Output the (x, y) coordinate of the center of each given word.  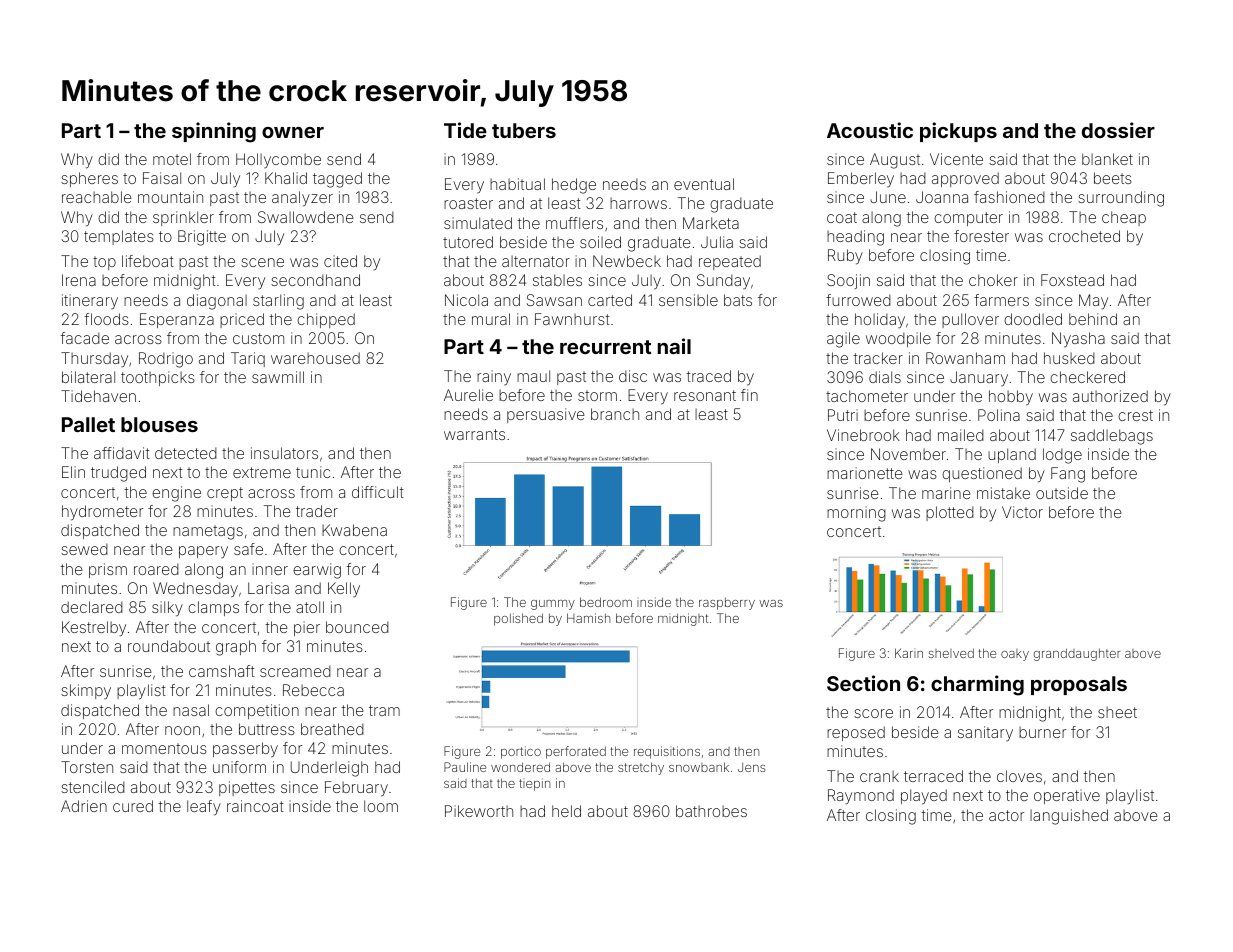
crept (225, 494)
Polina (999, 415)
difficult (378, 492)
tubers (524, 130)
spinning (214, 132)
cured (133, 806)
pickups (958, 132)
